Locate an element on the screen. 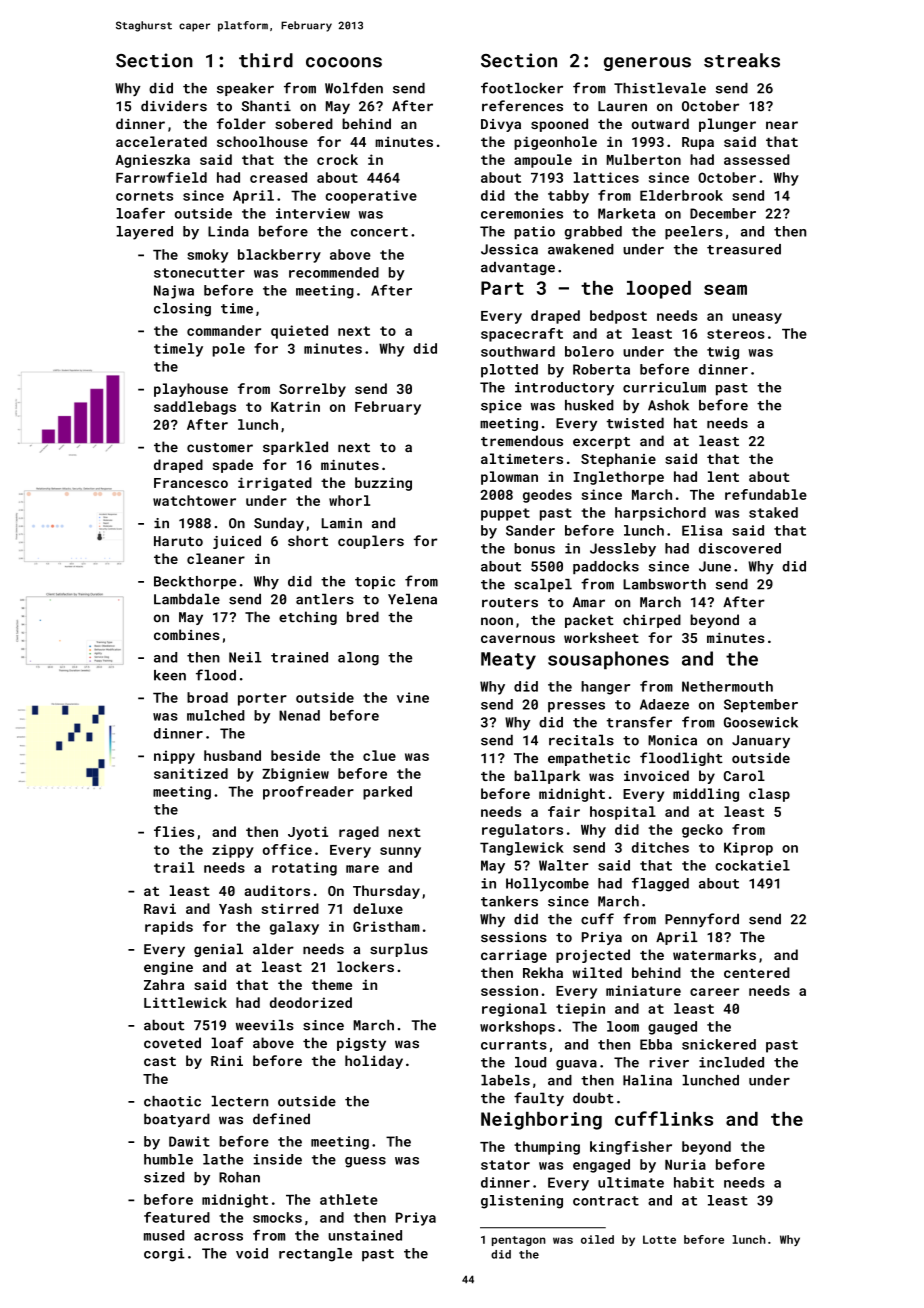 The width and height of the screenshot is (924, 1308). generous is located at coordinates (647, 64).
